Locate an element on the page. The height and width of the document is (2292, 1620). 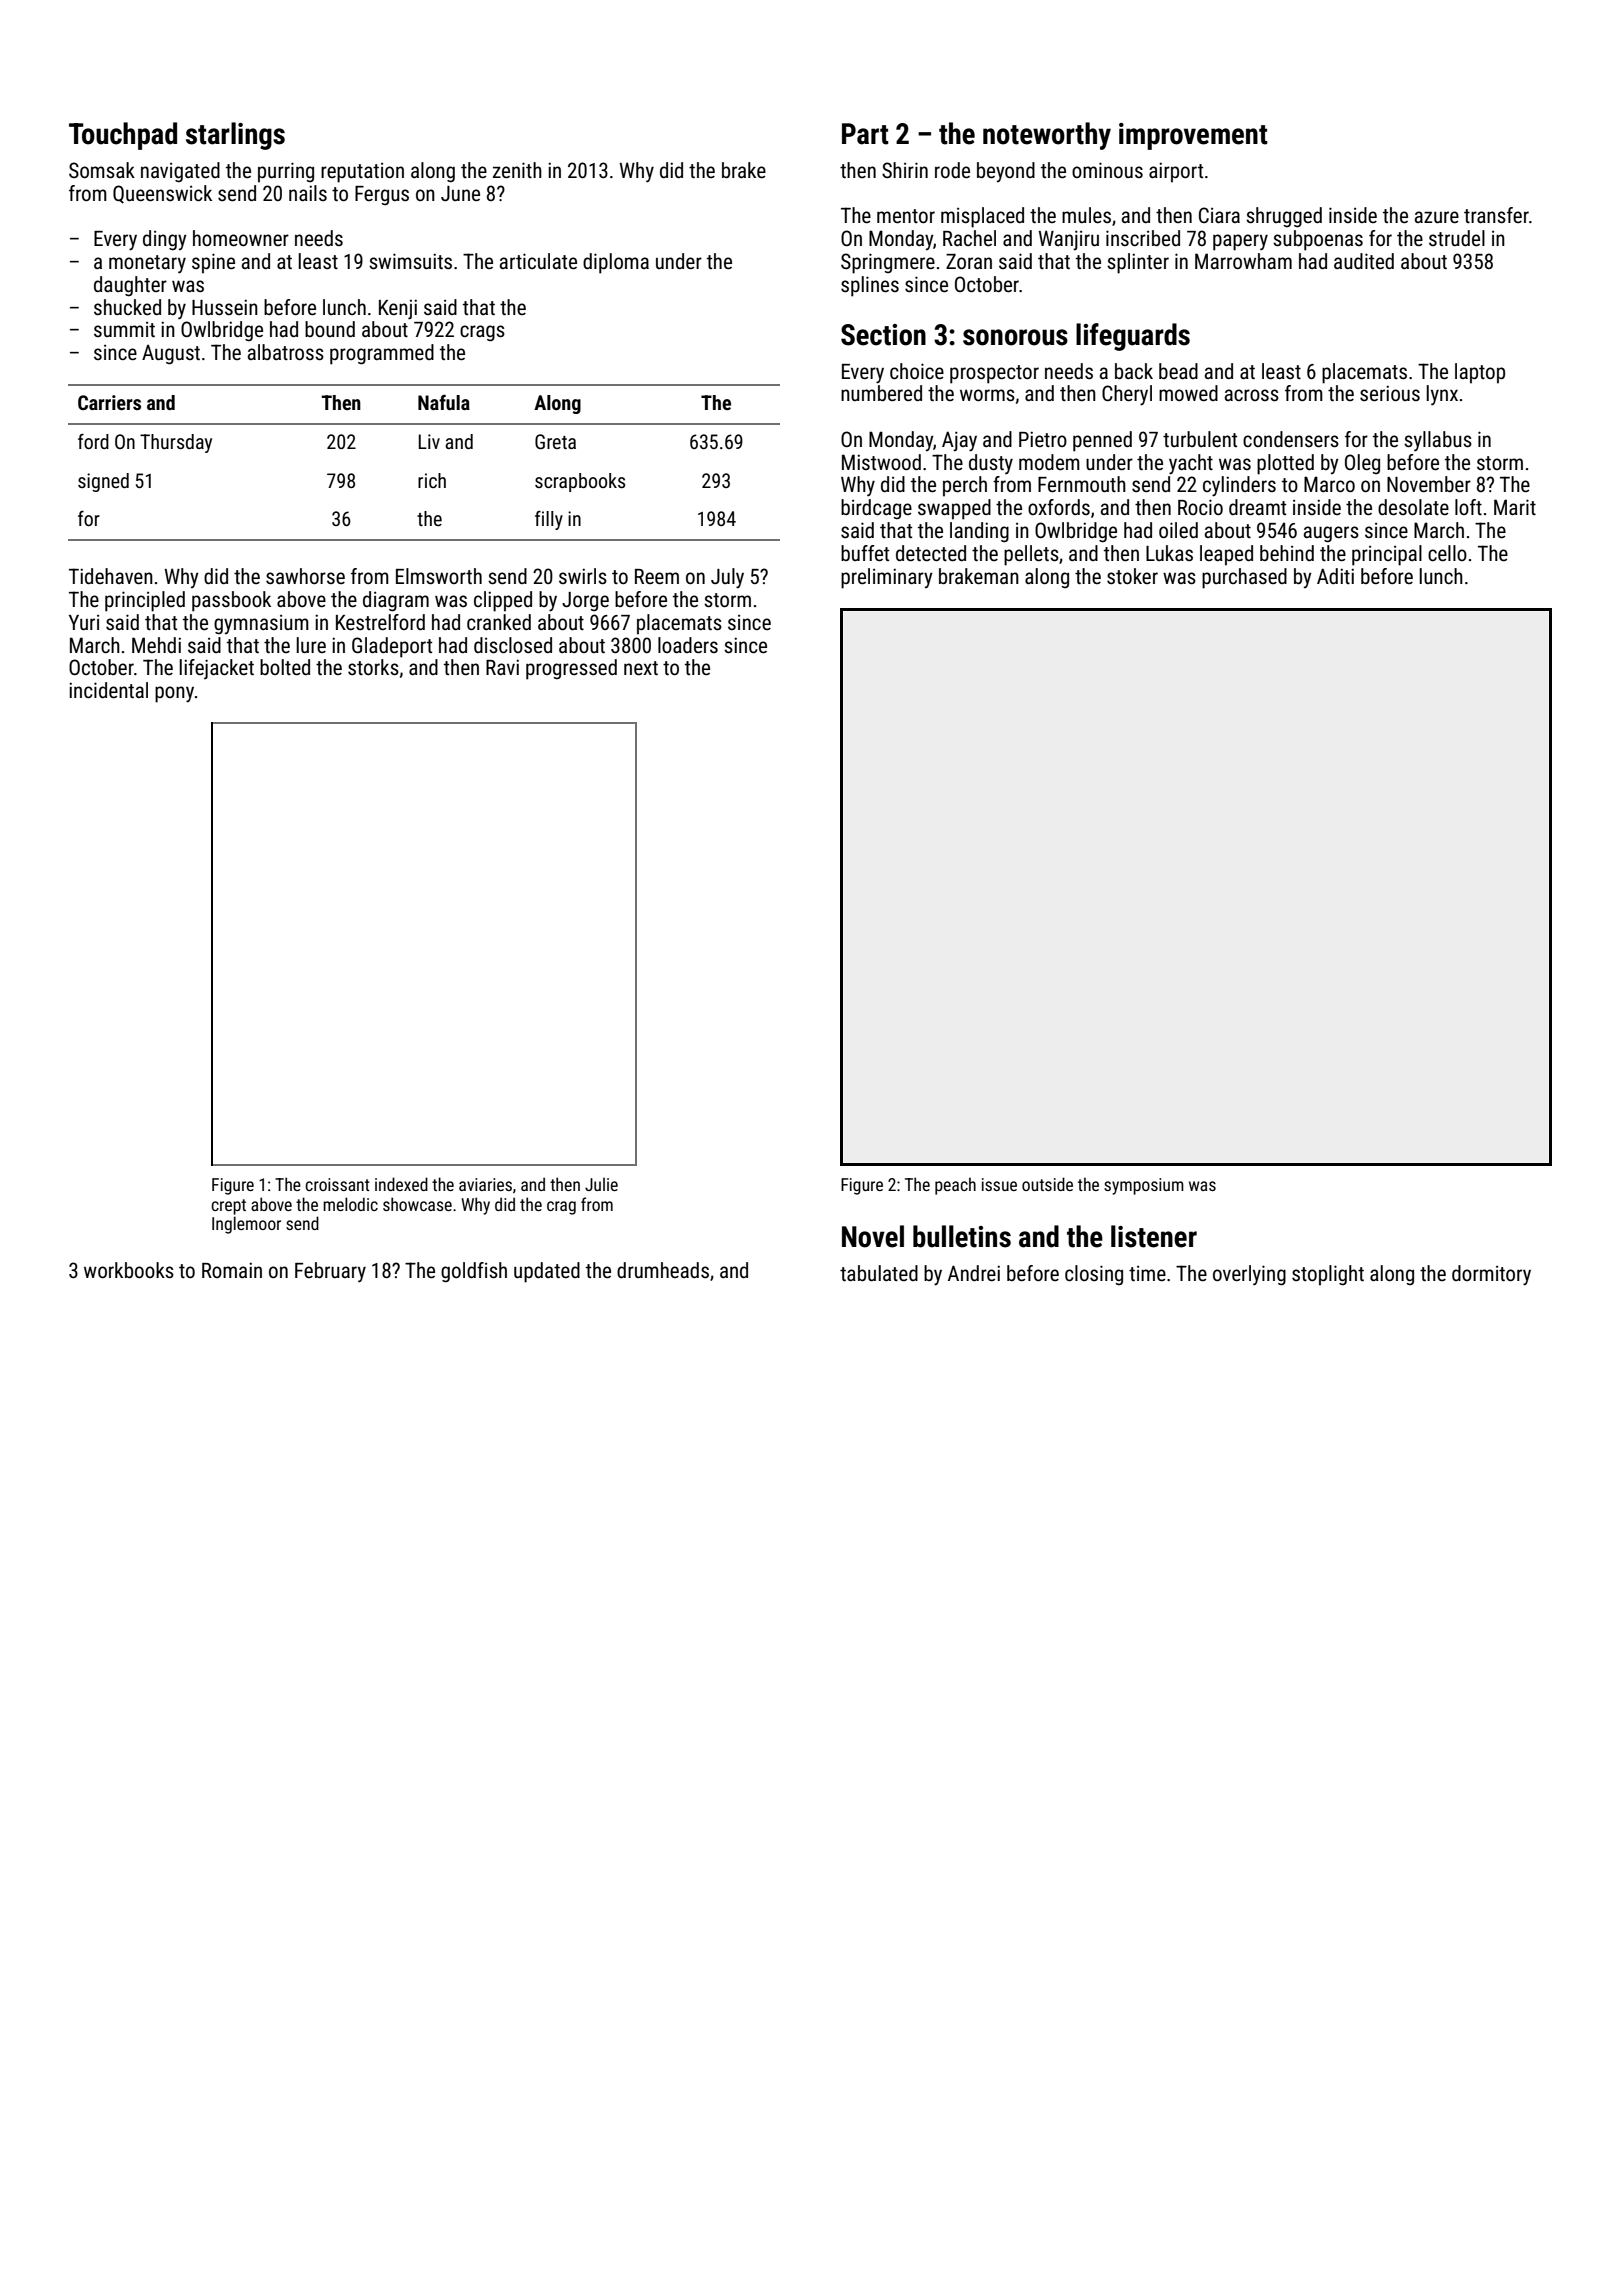
next is located at coordinates (641, 668).
